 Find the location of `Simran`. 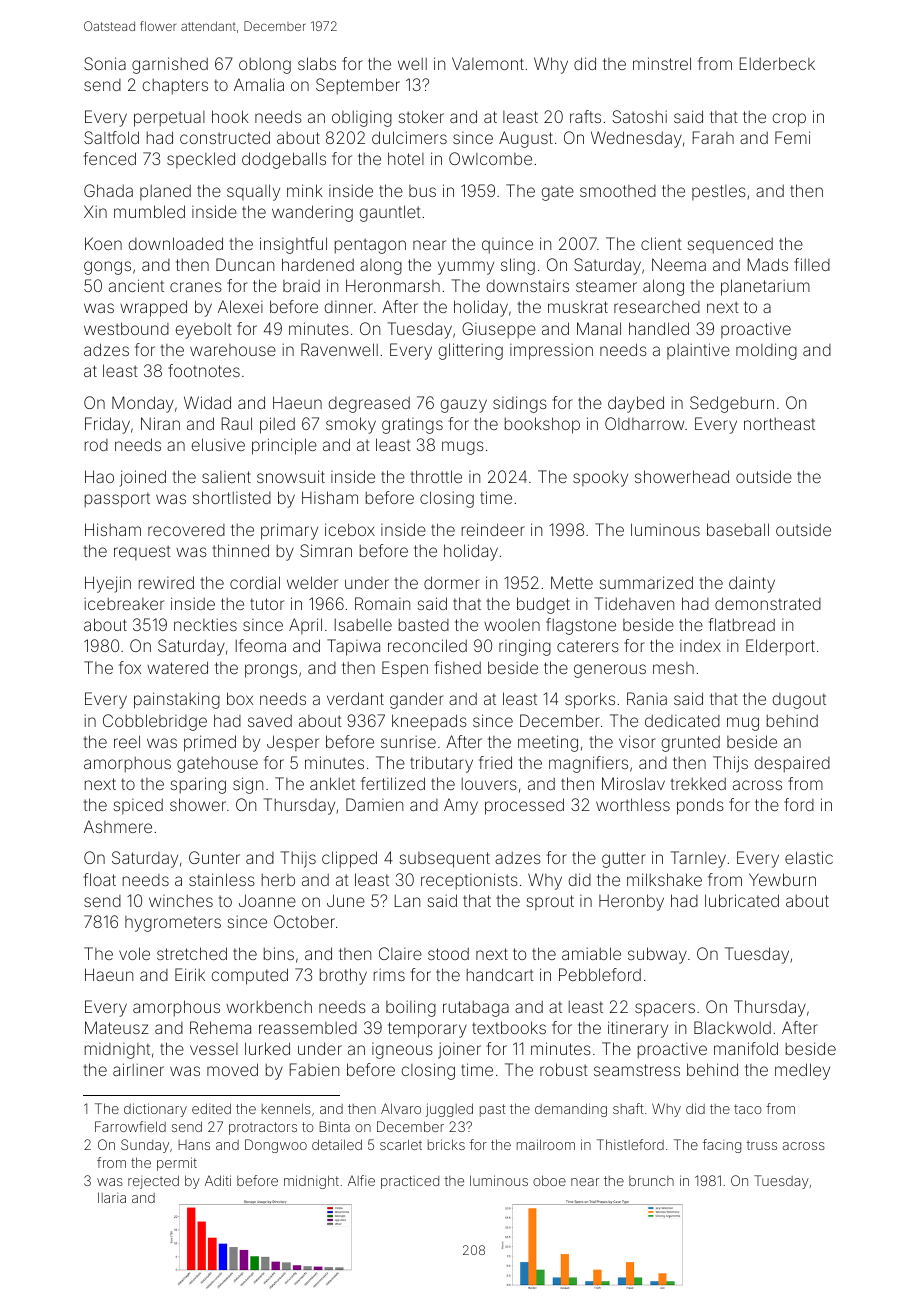

Simran is located at coordinates (326, 550).
